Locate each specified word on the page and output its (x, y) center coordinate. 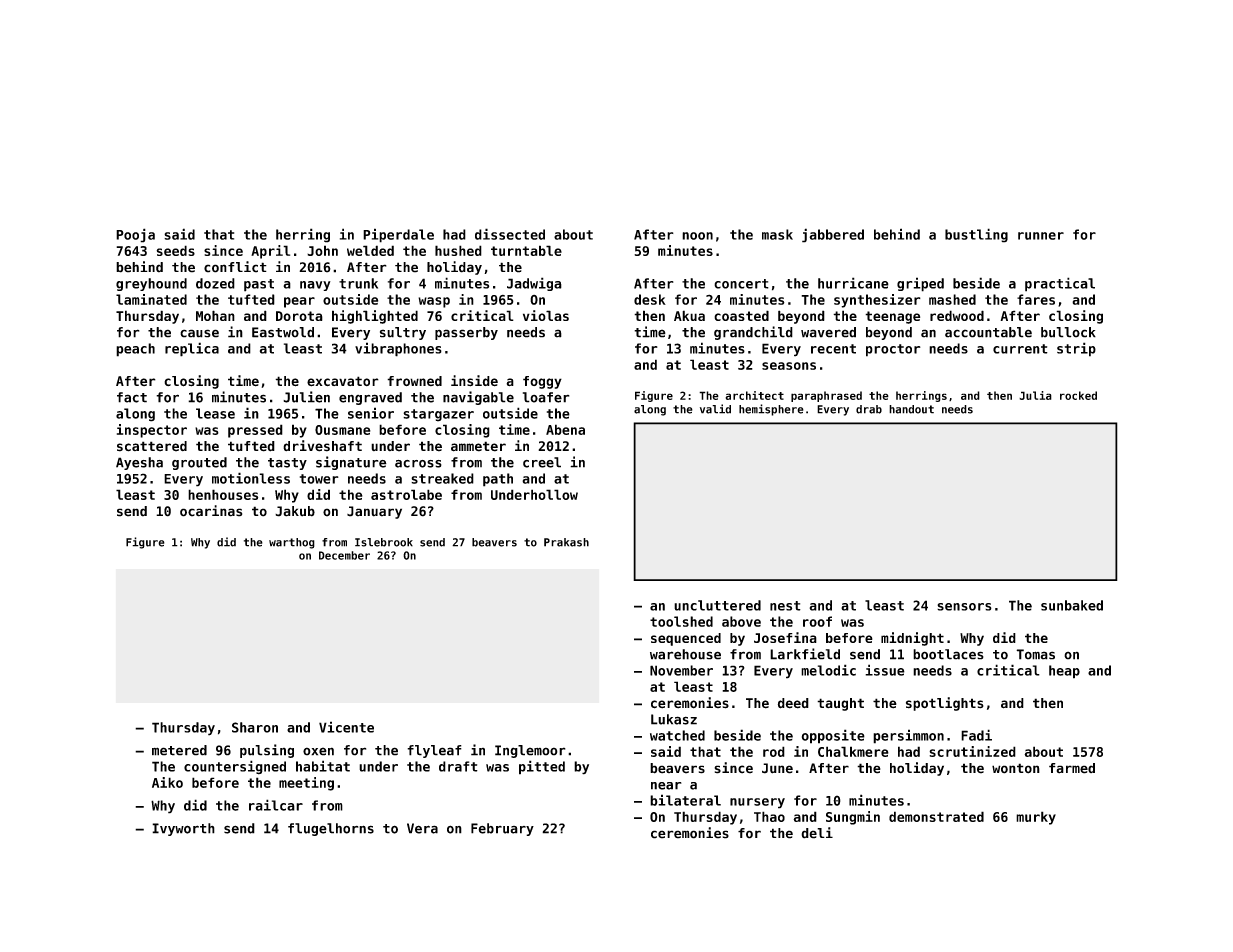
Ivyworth (183, 829)
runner (1041, 236)
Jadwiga (534, 284)
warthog (292, 543)
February (502, 829)
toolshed (681, 621)
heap (1064, 672)
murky (1036, 818)
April (270, 252)
